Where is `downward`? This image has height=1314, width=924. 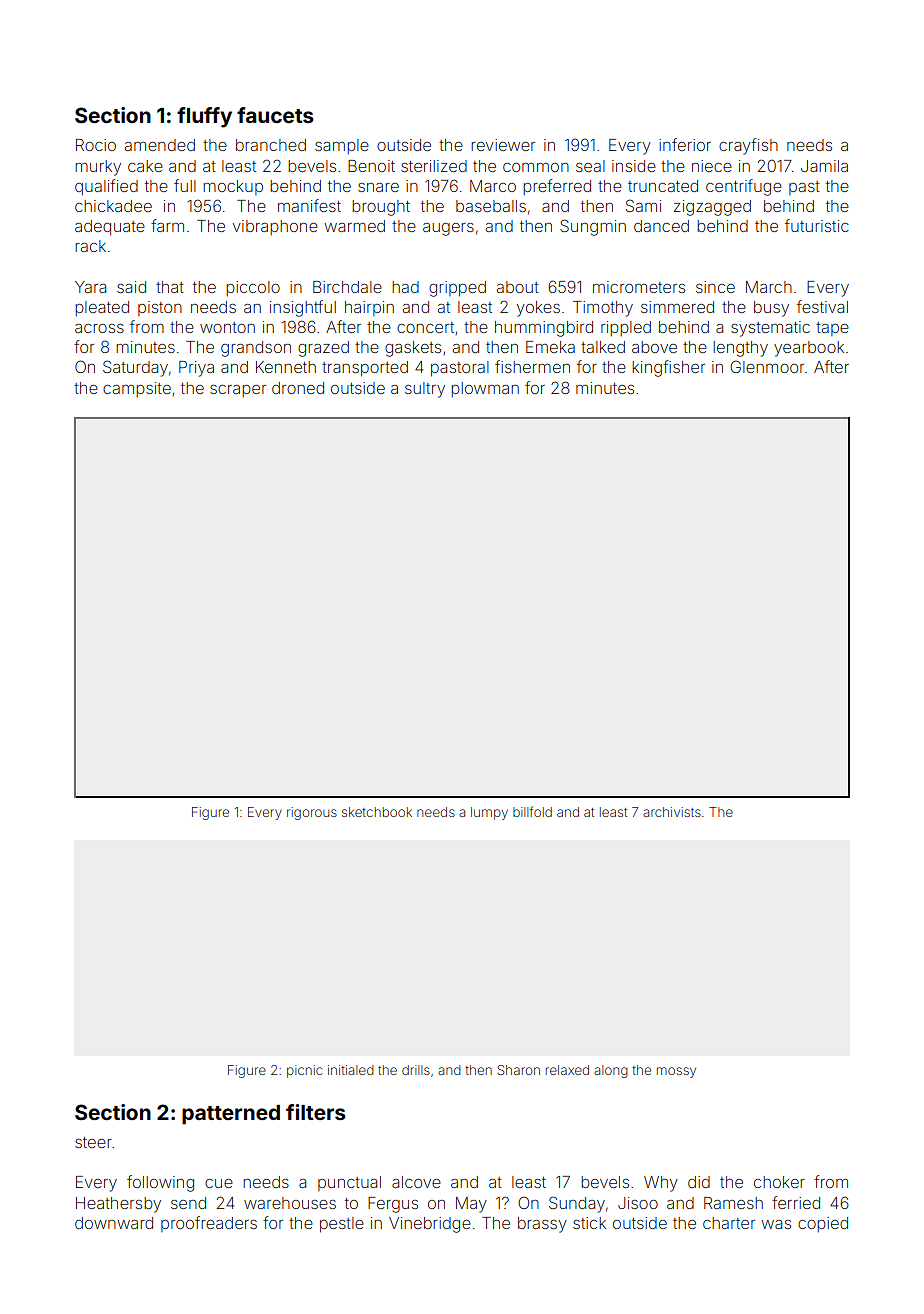 downward is located at coordinates (114, 1223).
